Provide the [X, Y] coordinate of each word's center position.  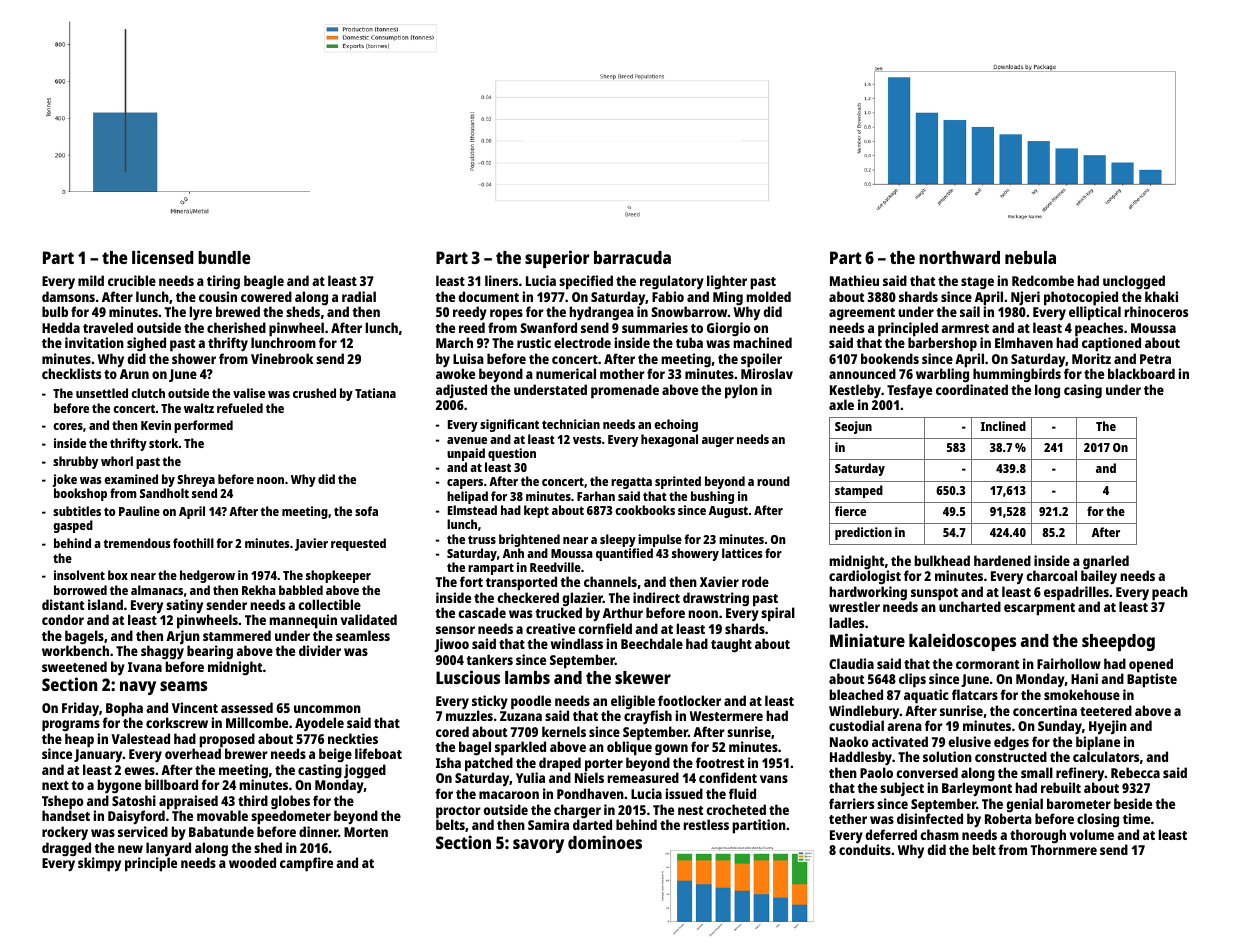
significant [509, 425]
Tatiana [375, 393]
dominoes [605, 842]
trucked [558, 612]
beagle [264, 282]
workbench [75, 650]
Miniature [867, 640]
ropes [506, 315]
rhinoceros [1156, 311]
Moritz [1091, 358]
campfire [306, 864]
